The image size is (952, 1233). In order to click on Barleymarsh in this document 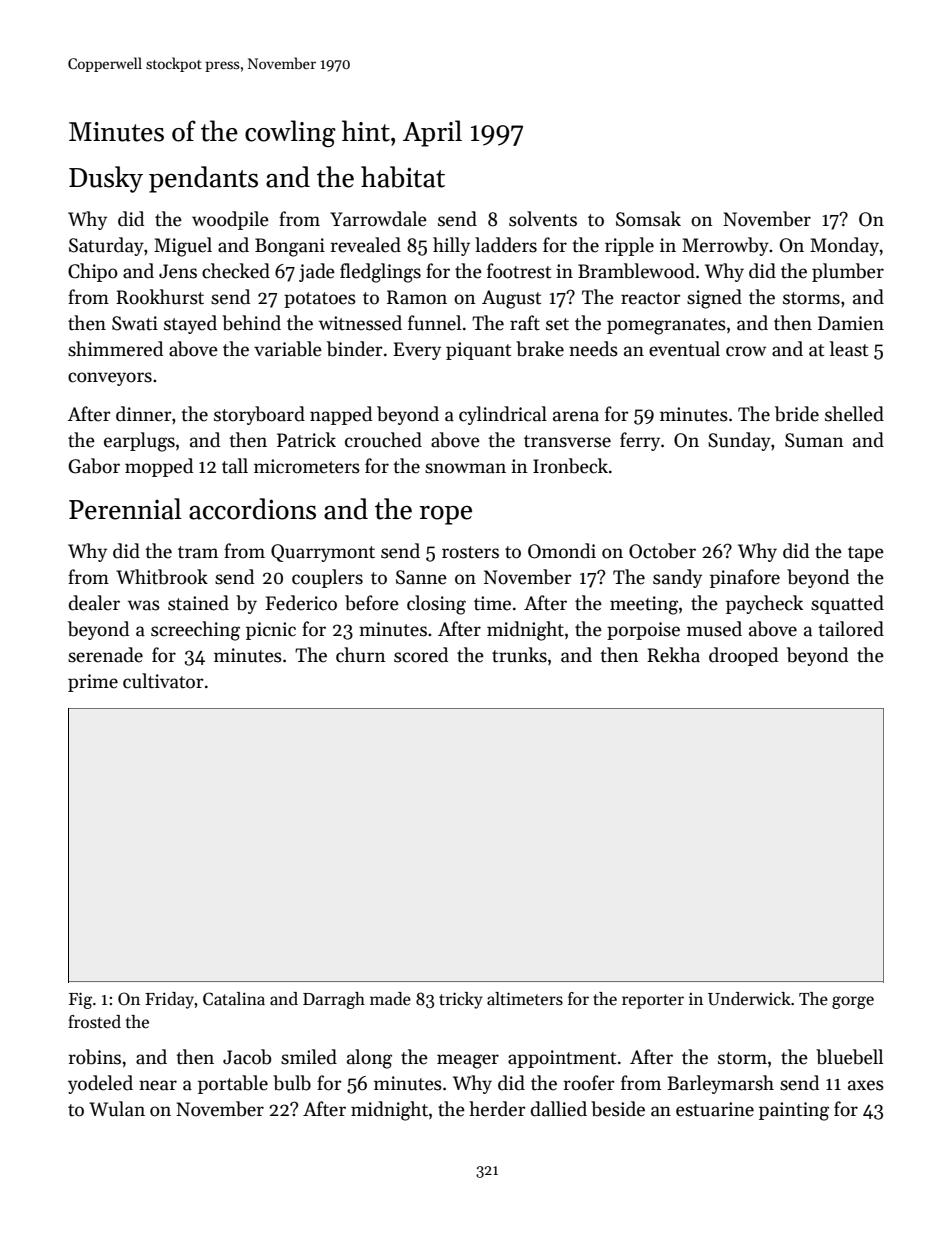, I will do `click(720, 1084)`.
